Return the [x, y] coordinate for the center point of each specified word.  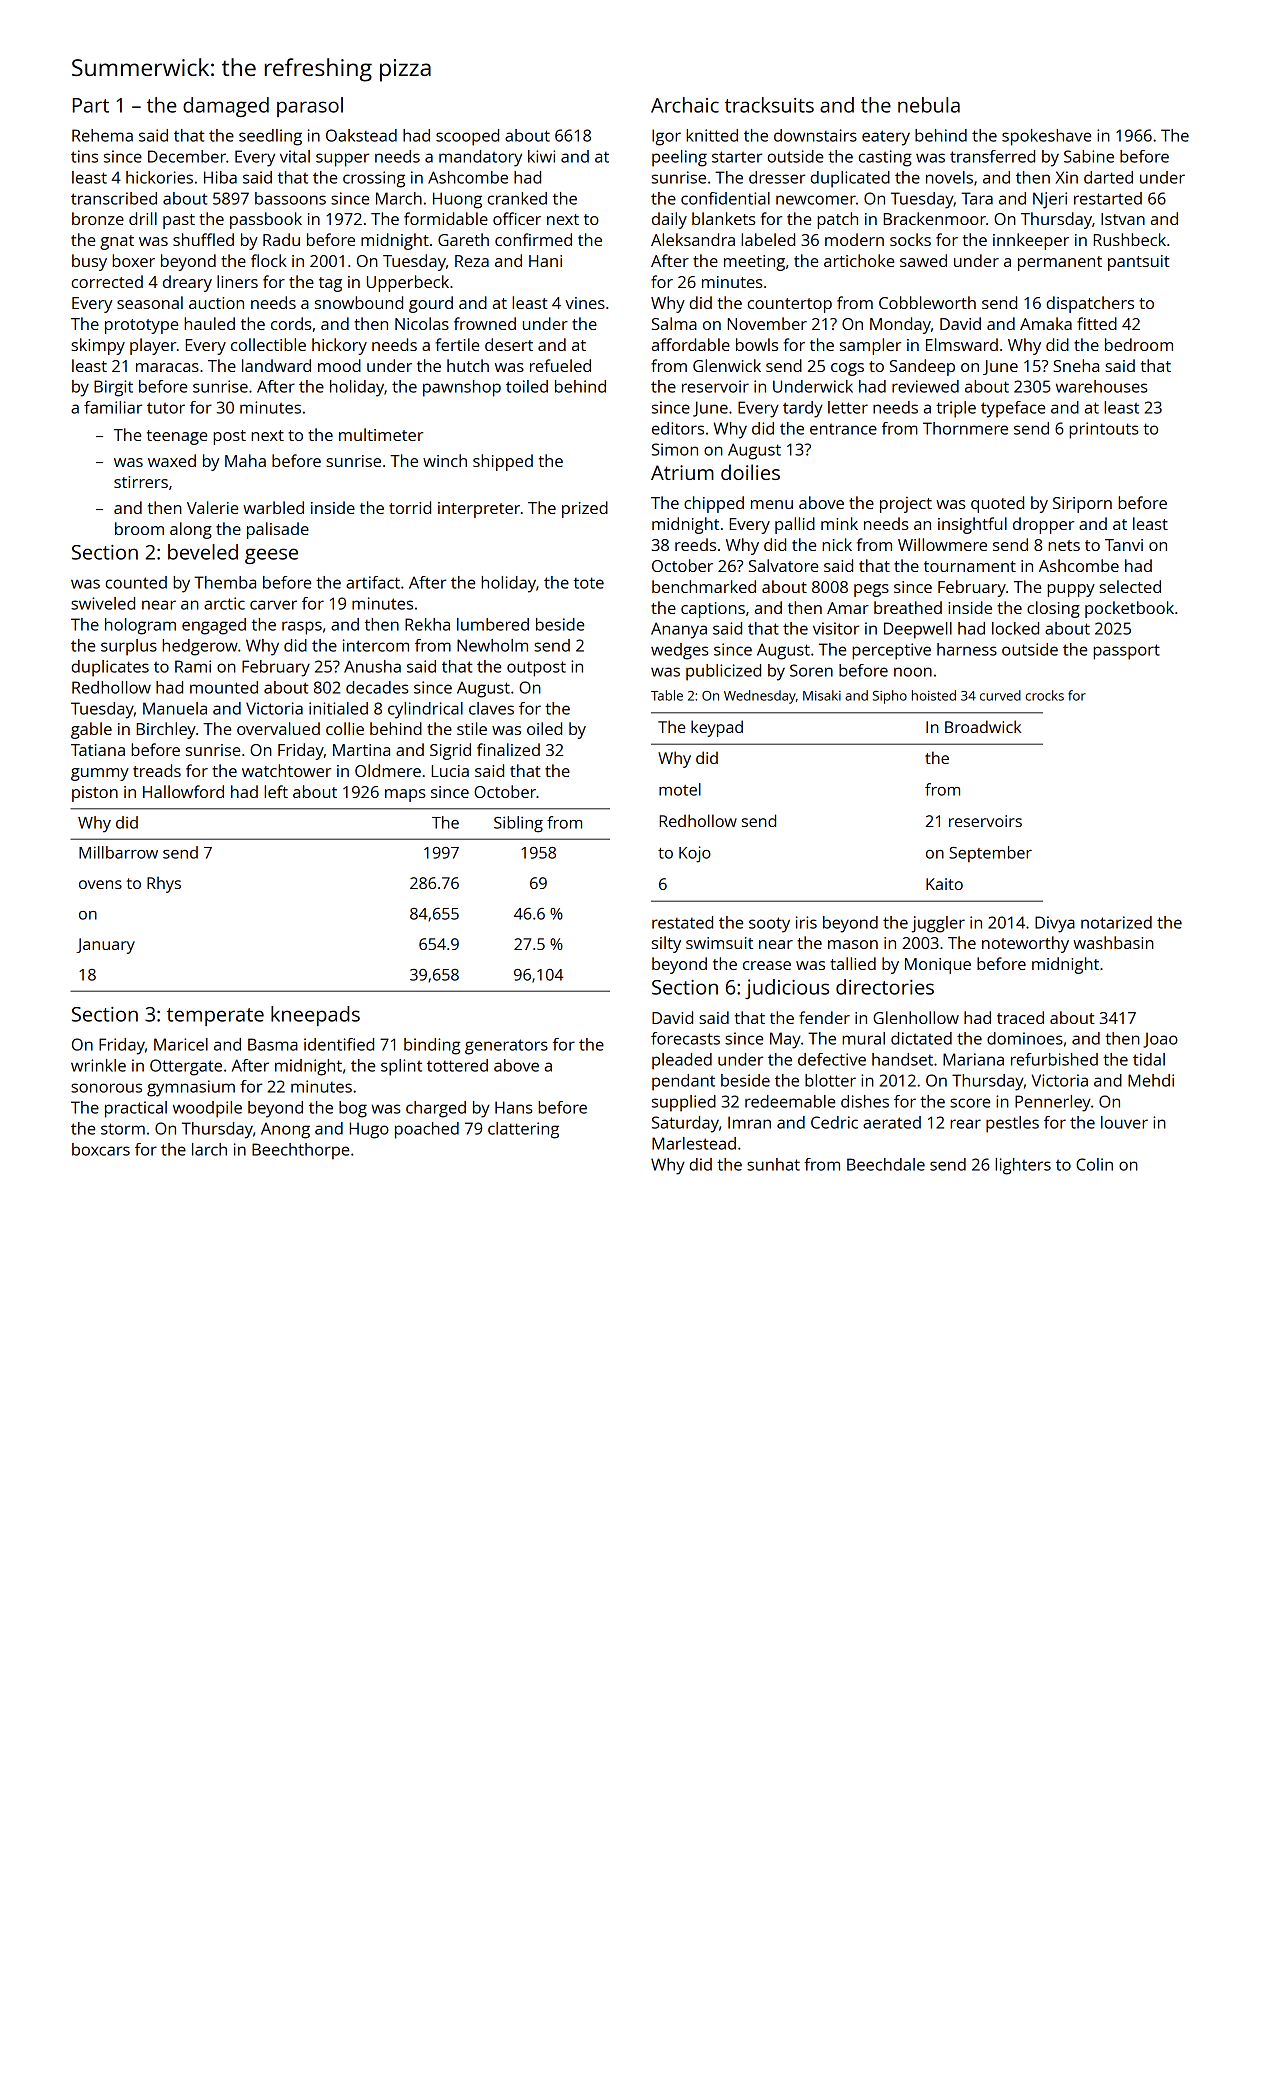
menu [772, 504]
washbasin [1113, 942]
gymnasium [191, 1088]
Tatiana [98, 750]
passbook [266, 220]
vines [585, 303]
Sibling [518, 824]
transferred [992, 156]
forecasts [685, 1038]
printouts [1104, 430]
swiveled [103, 603]
